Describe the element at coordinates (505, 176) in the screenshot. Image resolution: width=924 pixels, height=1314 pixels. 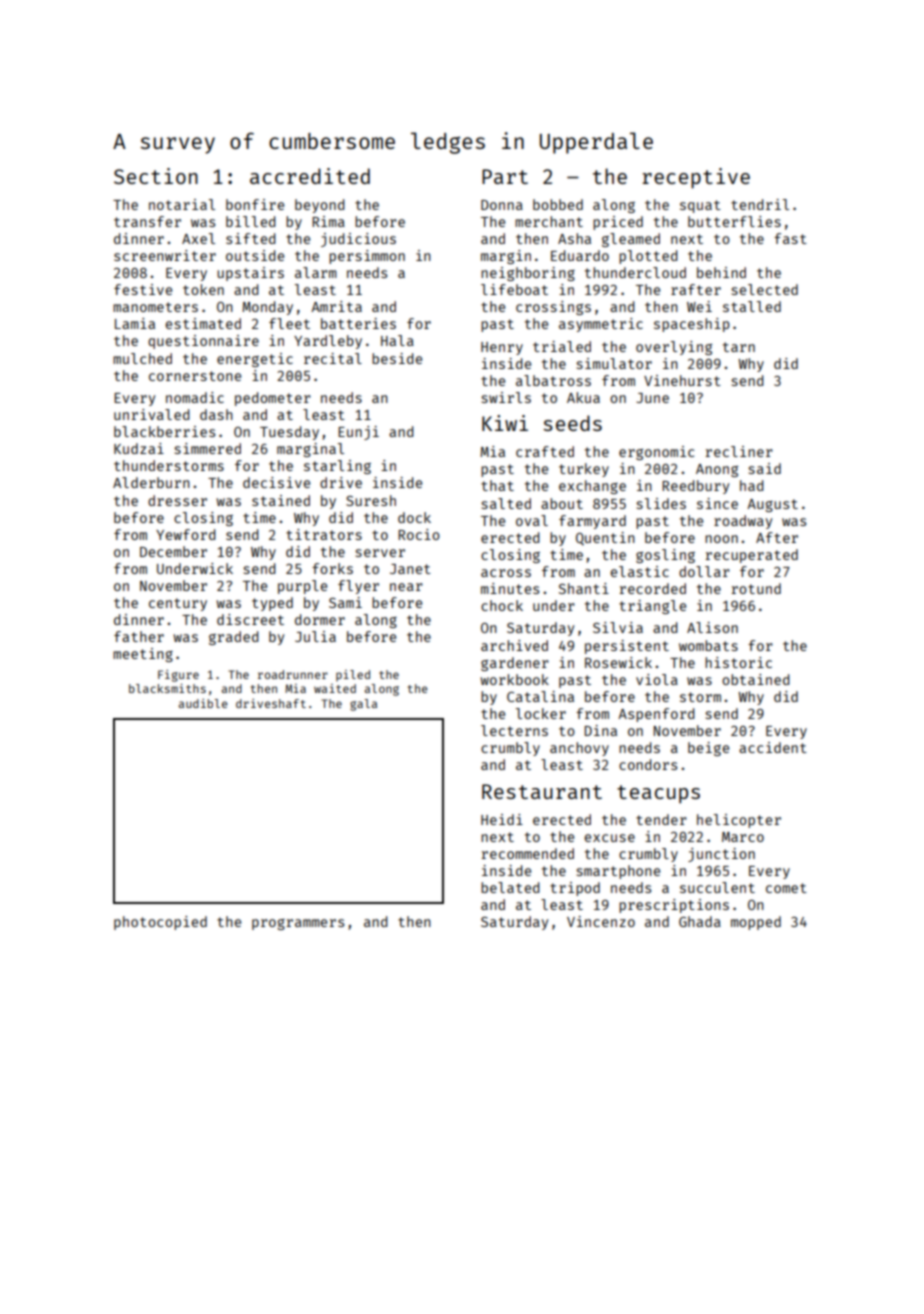
I see `Part` at that location.
